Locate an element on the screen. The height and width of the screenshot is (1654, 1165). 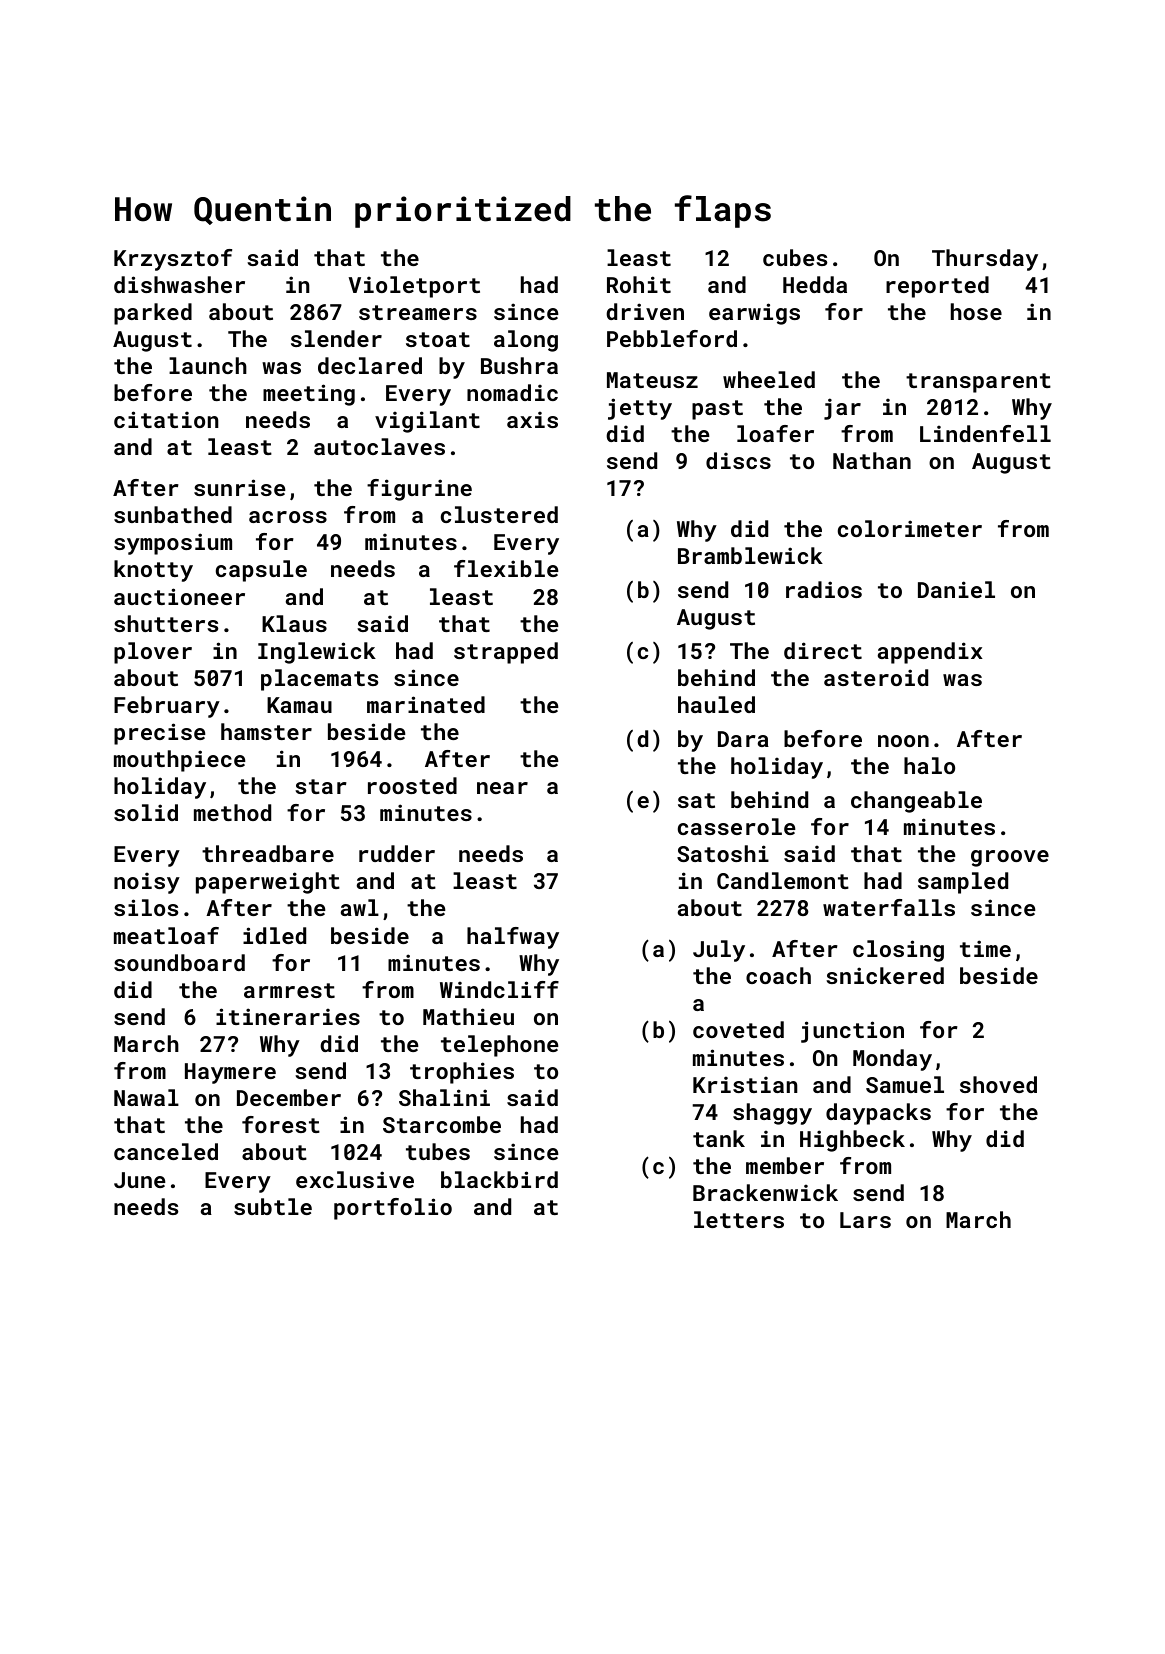
discs is located at coordinates (738, 460).
